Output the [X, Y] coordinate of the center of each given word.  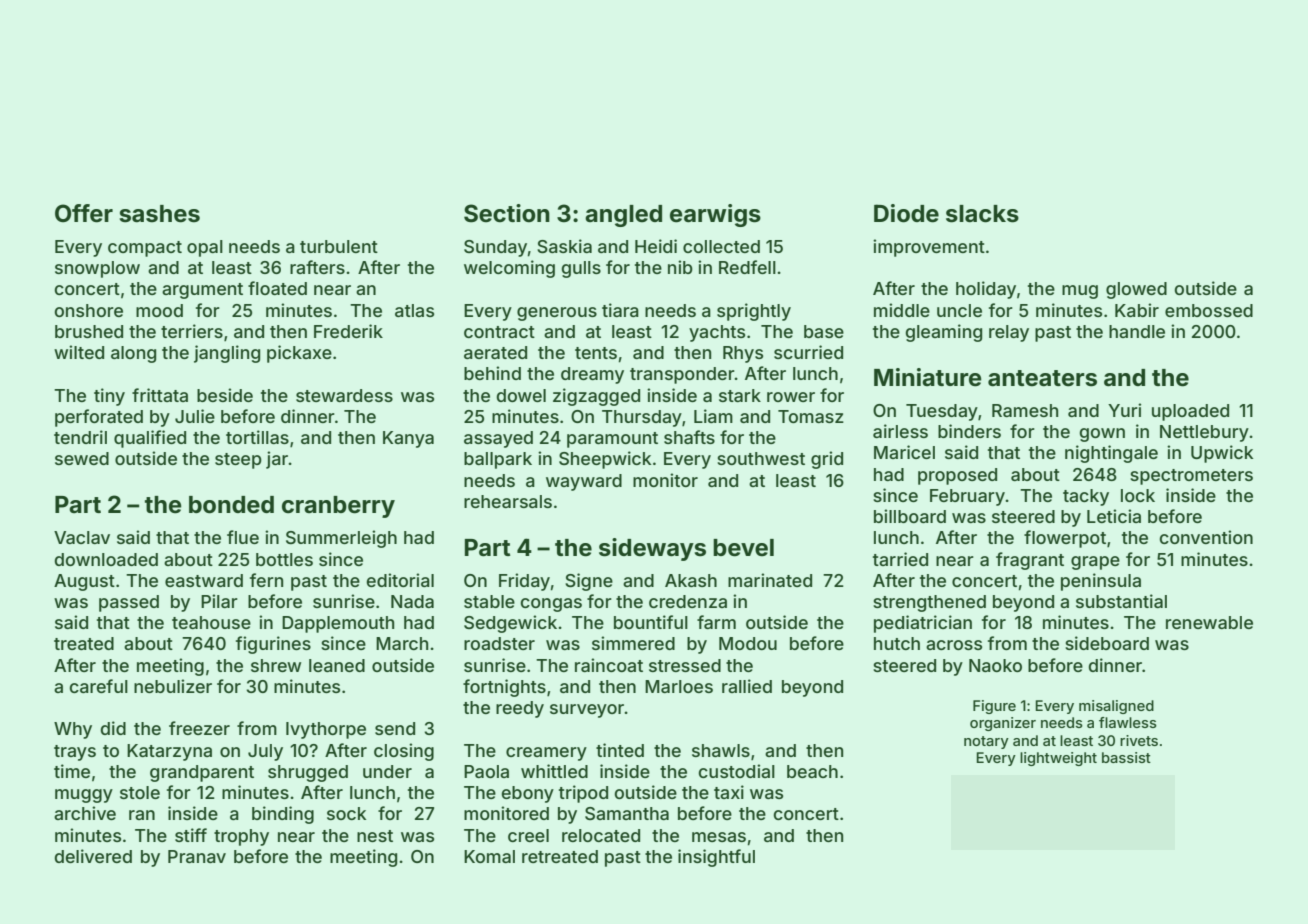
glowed [1136, 290]
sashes [159, 214]
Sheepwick [605, 460]
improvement [929, 248]
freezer [199, 728]
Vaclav [82, 537]
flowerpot [1065, 539]
